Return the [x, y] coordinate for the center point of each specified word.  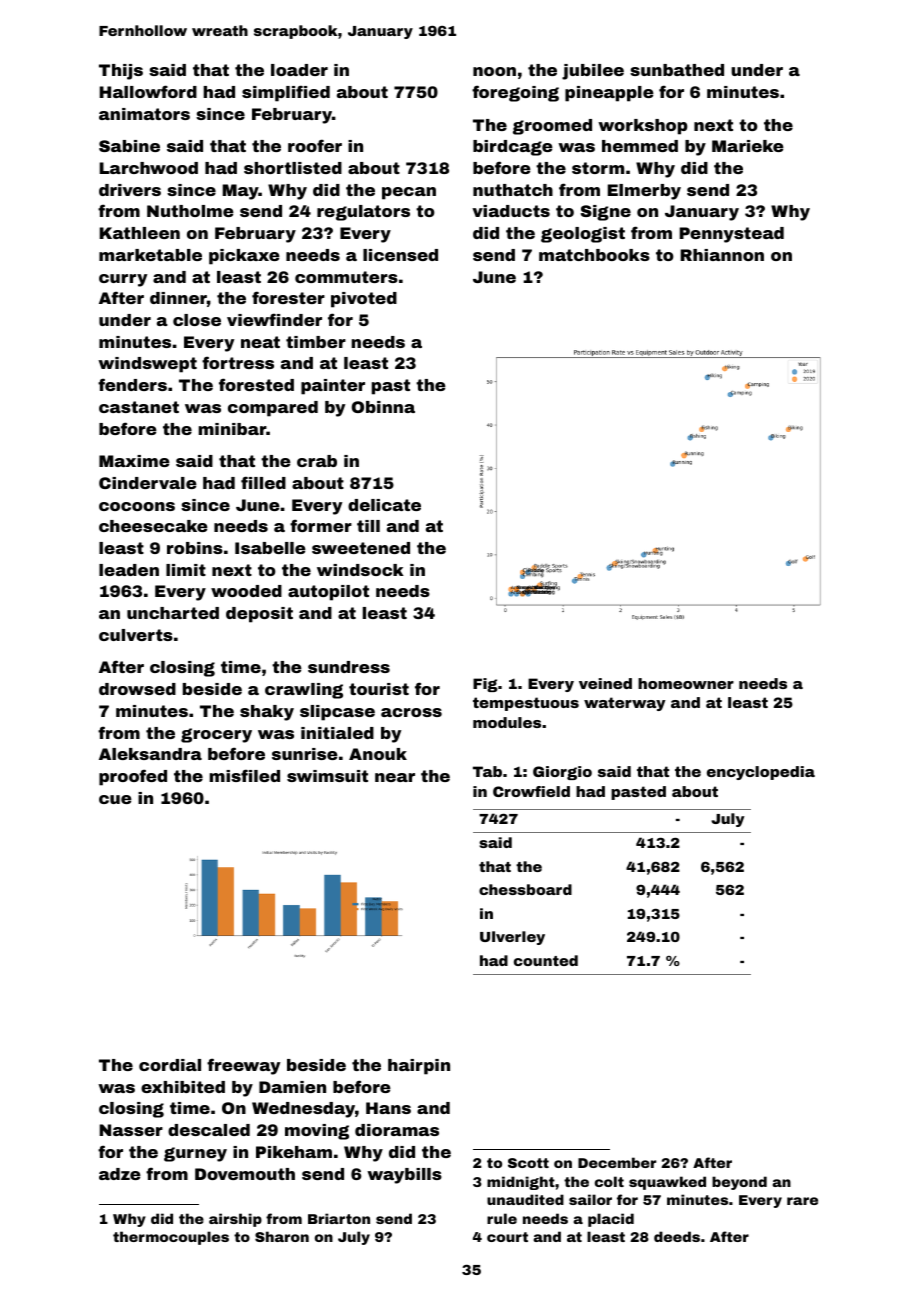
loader [299, 70]
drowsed [137, 689]
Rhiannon [722, 255]
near [395, 777]
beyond [739, 1183]
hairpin [419, 1067]
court [507, 1237]
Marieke [748, 146]
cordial [170, 1065]
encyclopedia [761, 773]
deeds [677, 1236]
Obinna [383, 407]
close [197, 320]
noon [494, 71]
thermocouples [171, 1238]
